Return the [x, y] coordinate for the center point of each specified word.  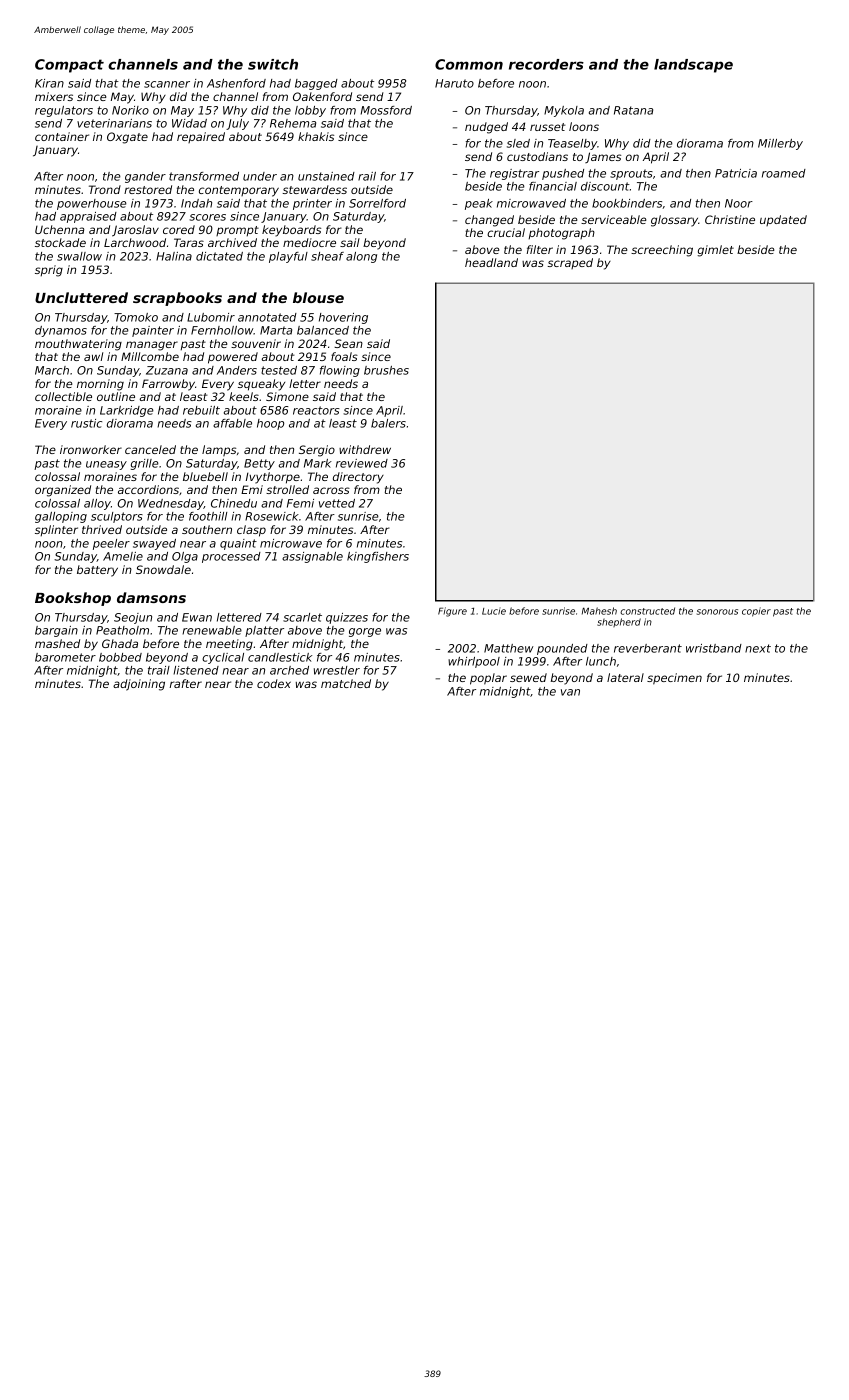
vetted [337, 503]
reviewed [362, 463]
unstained [326, 176]
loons [584, 126]
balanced [323, 330]
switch [273, 64]
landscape [693, 66]
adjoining [139, 685]
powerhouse [92, 204]
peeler [111, 544]
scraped [570, 263]
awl [93, 356]
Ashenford [236, 83]
